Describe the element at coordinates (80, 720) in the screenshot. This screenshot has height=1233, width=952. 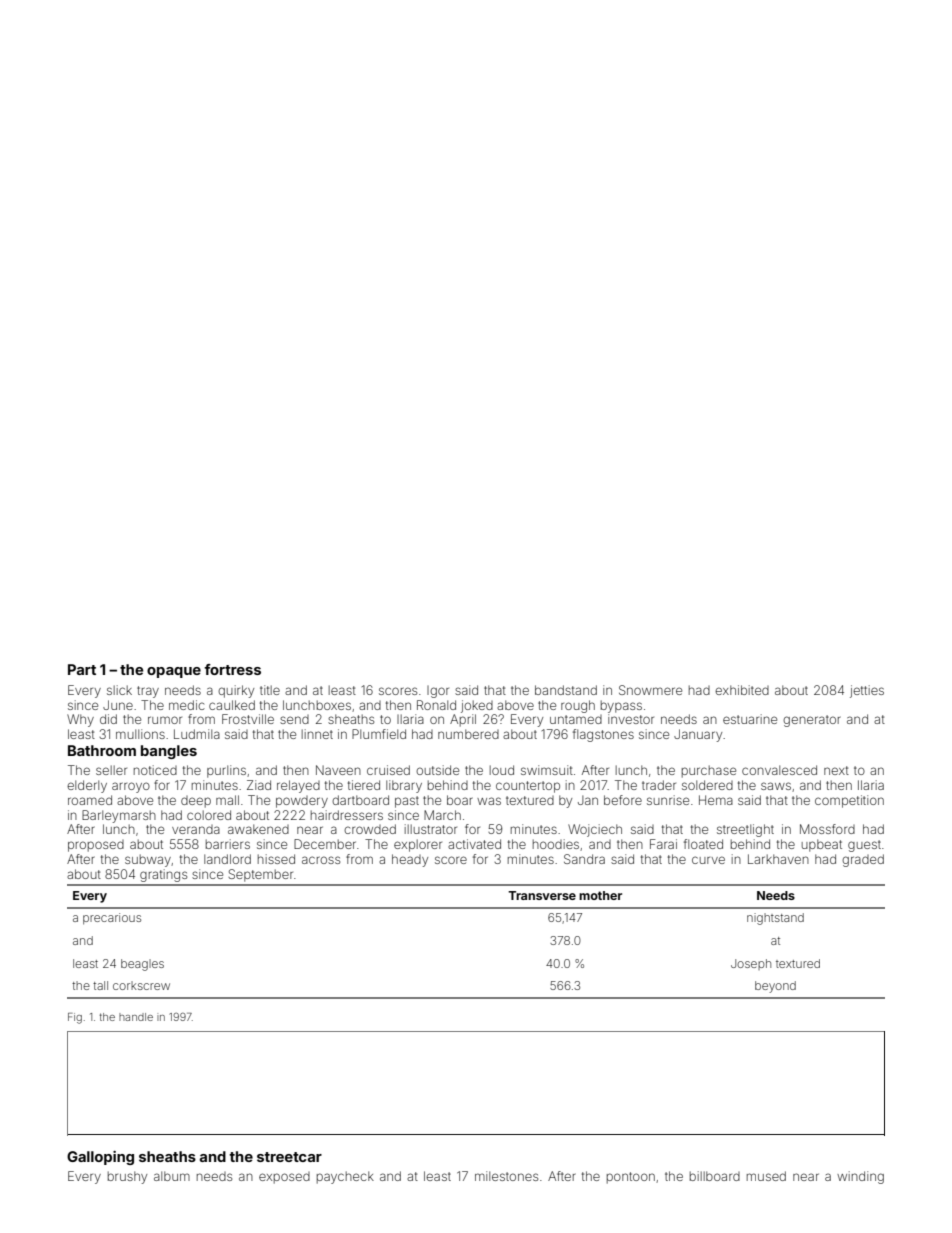
I see `Why` at that location.
